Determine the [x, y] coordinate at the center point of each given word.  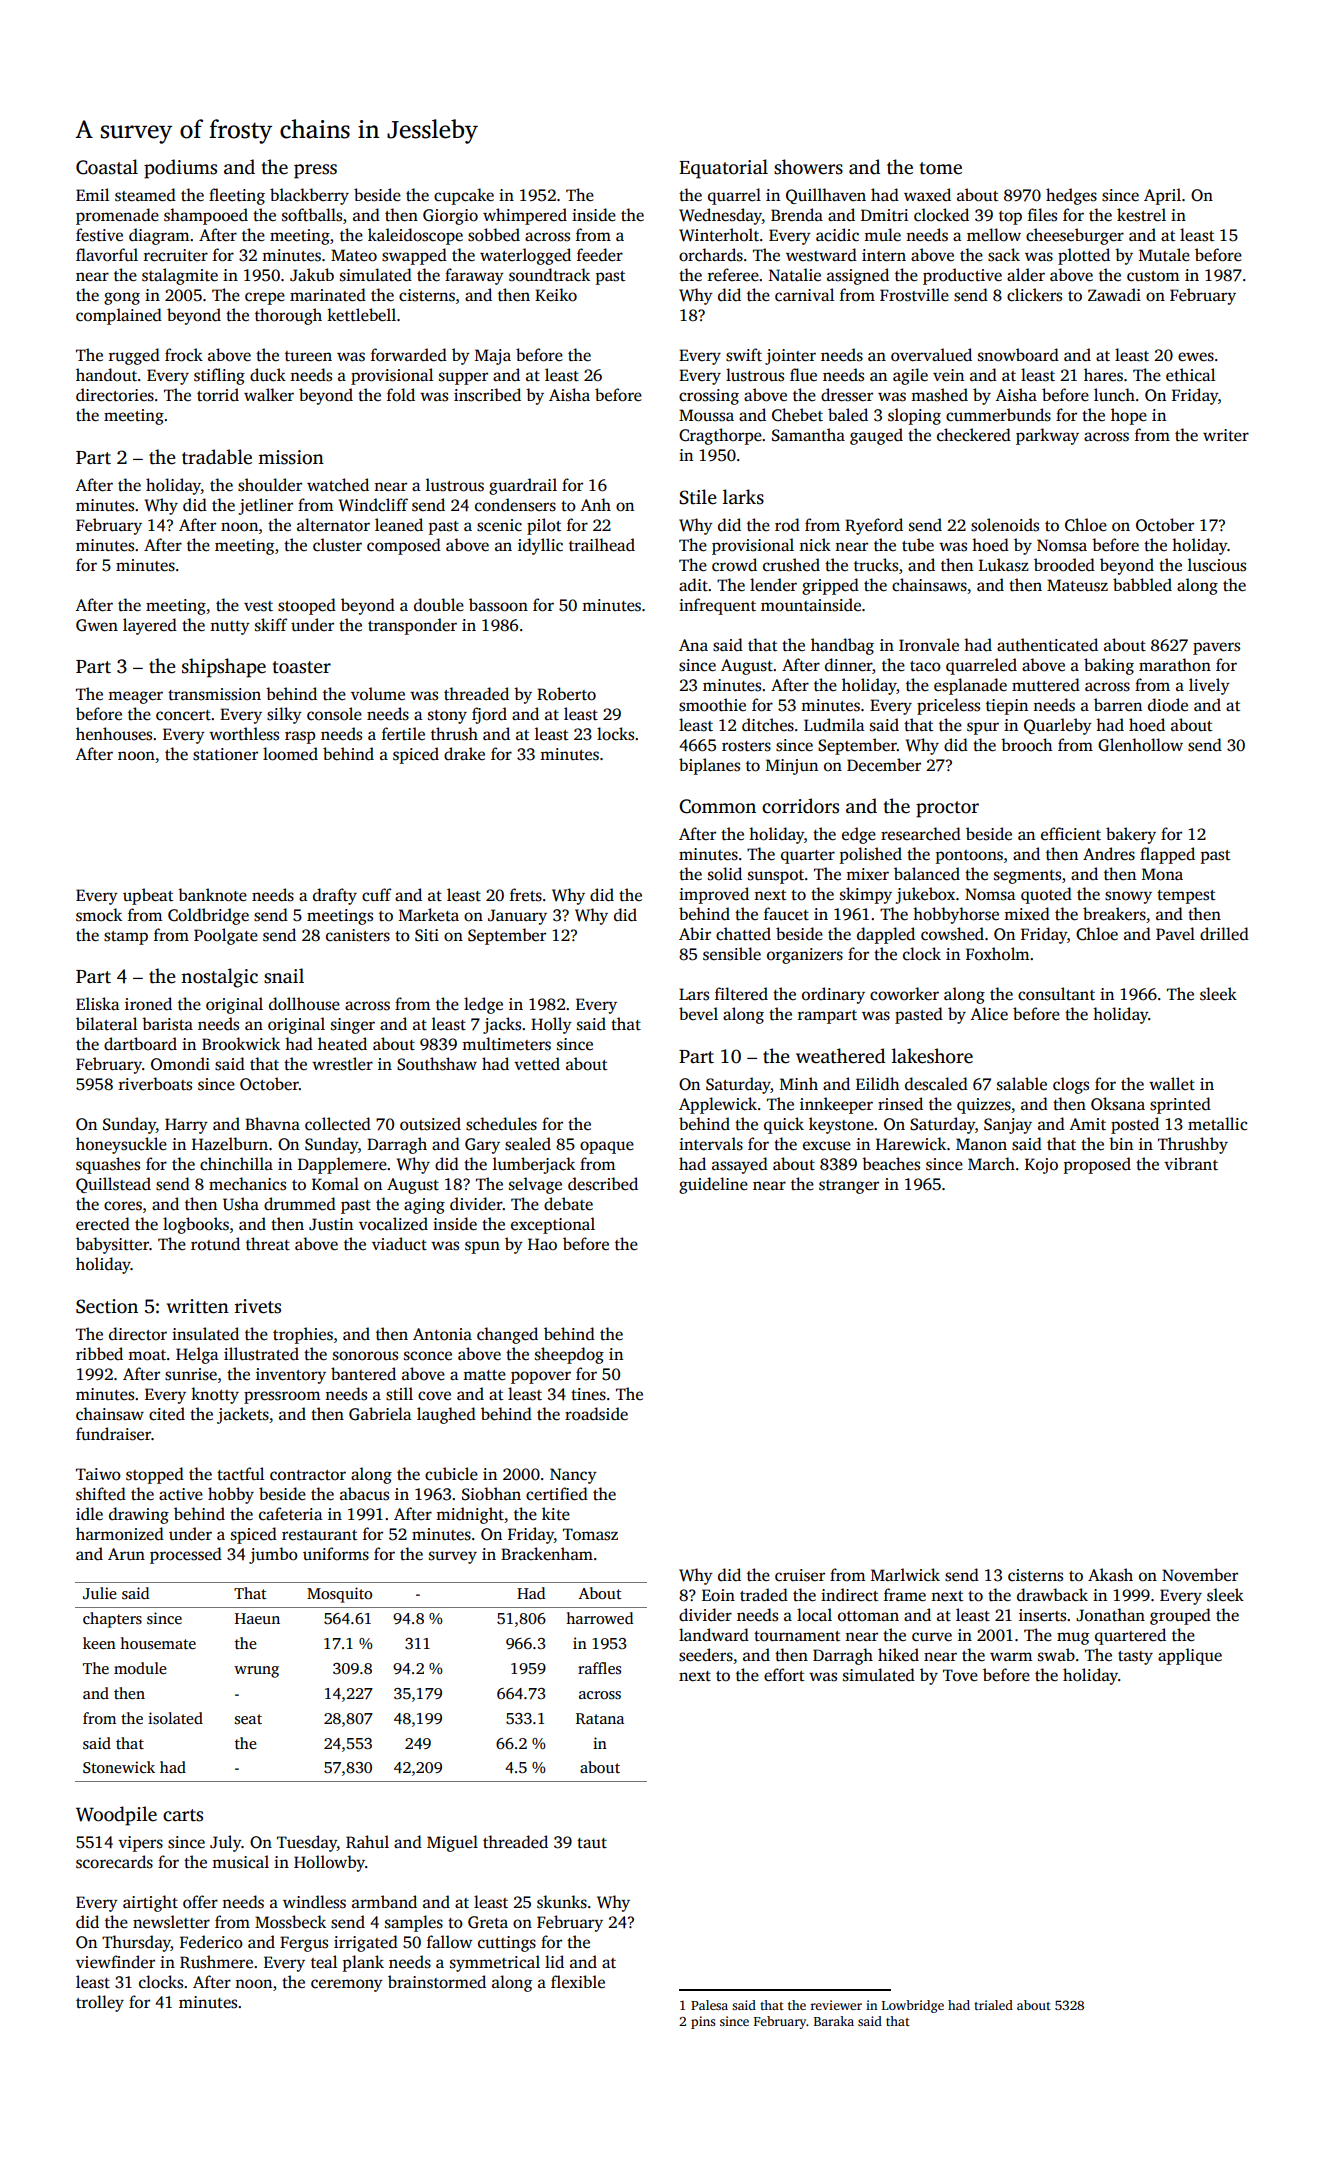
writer [1226, 435]
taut [592, 1843]
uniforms [336, 1554]
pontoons [969, 857]
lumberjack [534, 1165]
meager [135, 697]
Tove [960, 1675]
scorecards [114, 1862]
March [991, 1164]
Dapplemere [342, 1165]
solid [725, 874]
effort [784, 1675]
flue [803, 374]
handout [106, 375]
